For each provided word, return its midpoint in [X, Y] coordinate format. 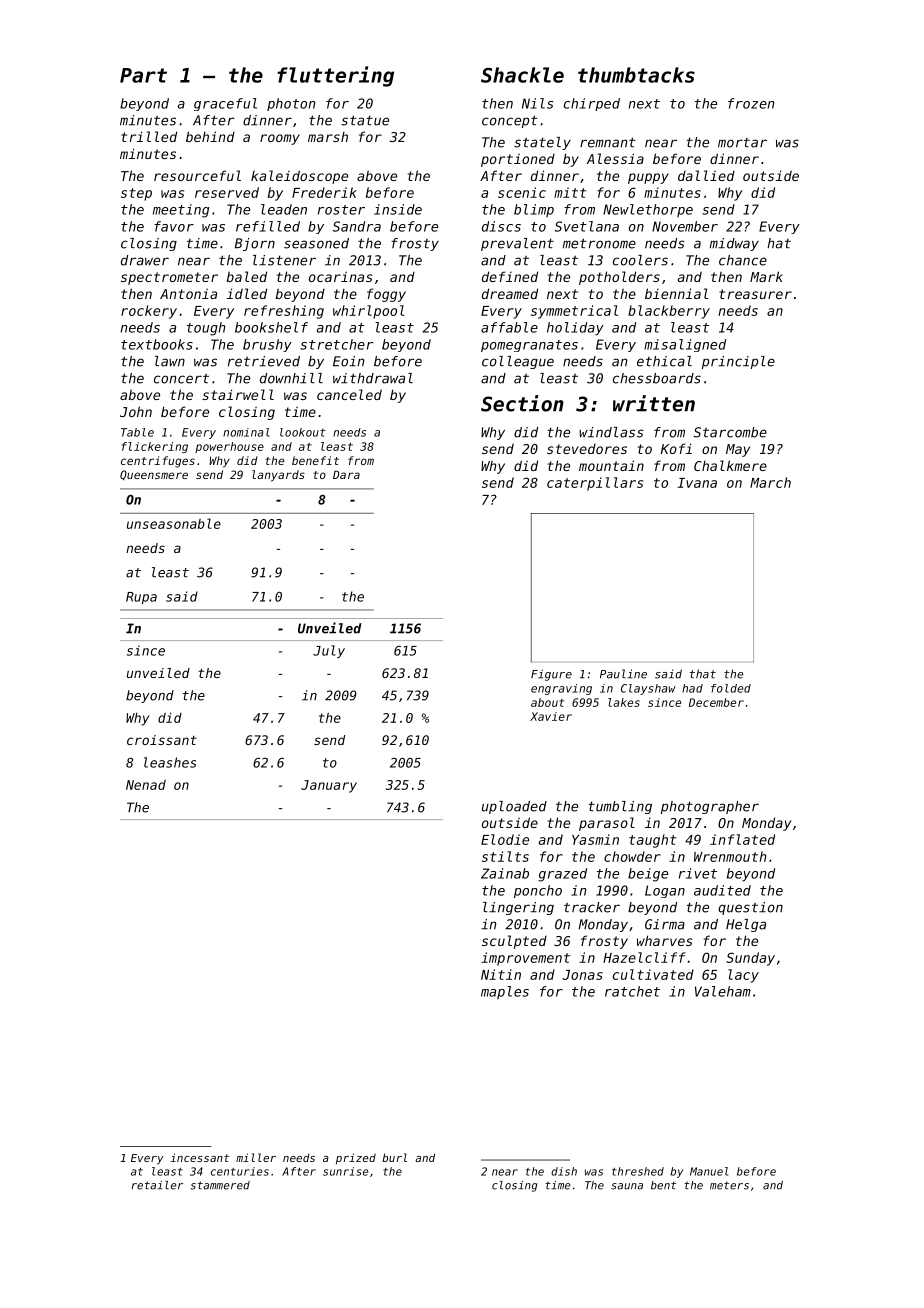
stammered [220, 1185]
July [329, 651]
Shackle [522, 75]
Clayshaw [648, 689]
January [329, 786]
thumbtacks [636, 75]
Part [143, 75]
